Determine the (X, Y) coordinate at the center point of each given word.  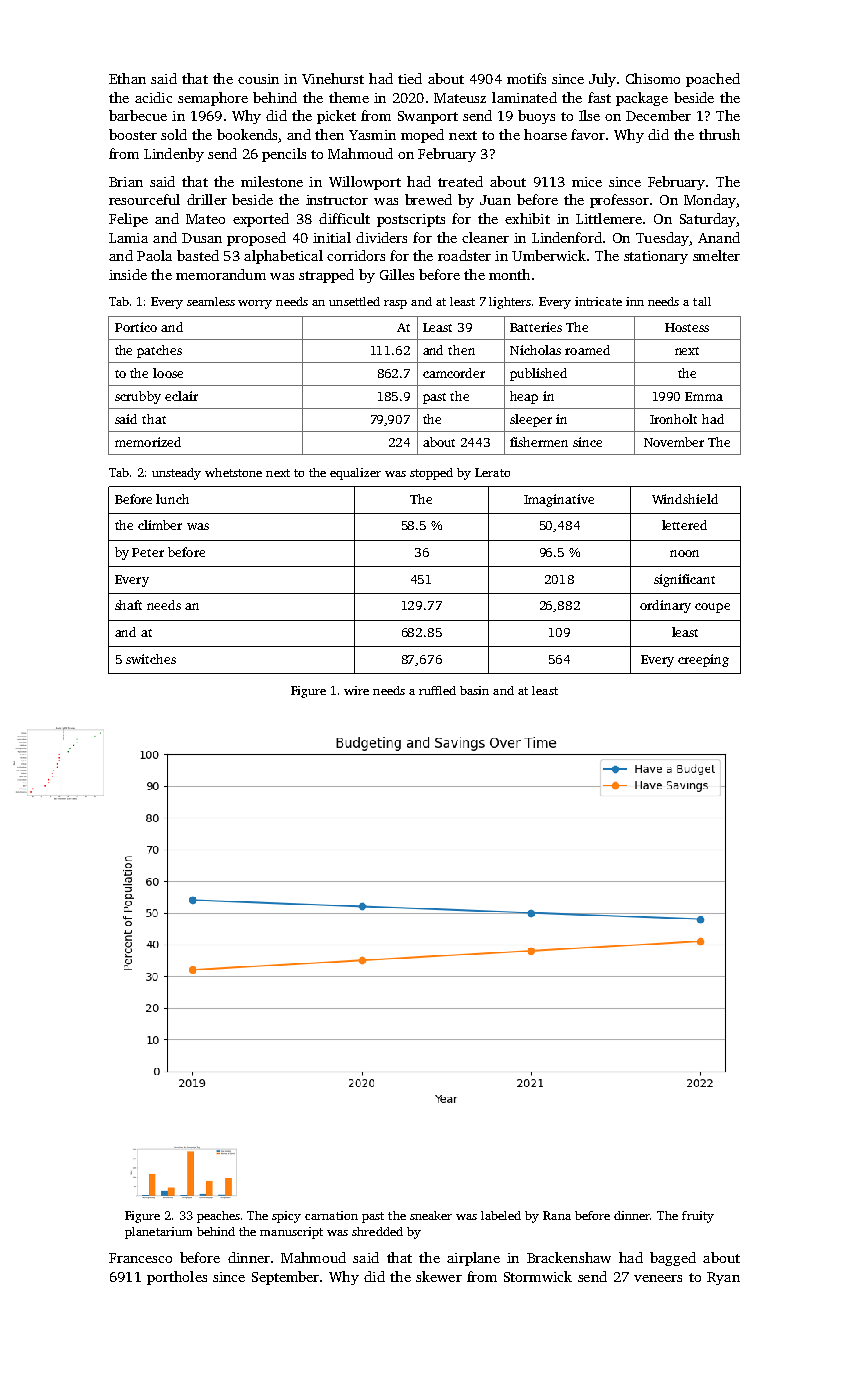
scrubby (138, 397)
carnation (331, 1215)
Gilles (397, 274)
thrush (719, 134)
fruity (698, 1217)
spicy (286, 1217)
